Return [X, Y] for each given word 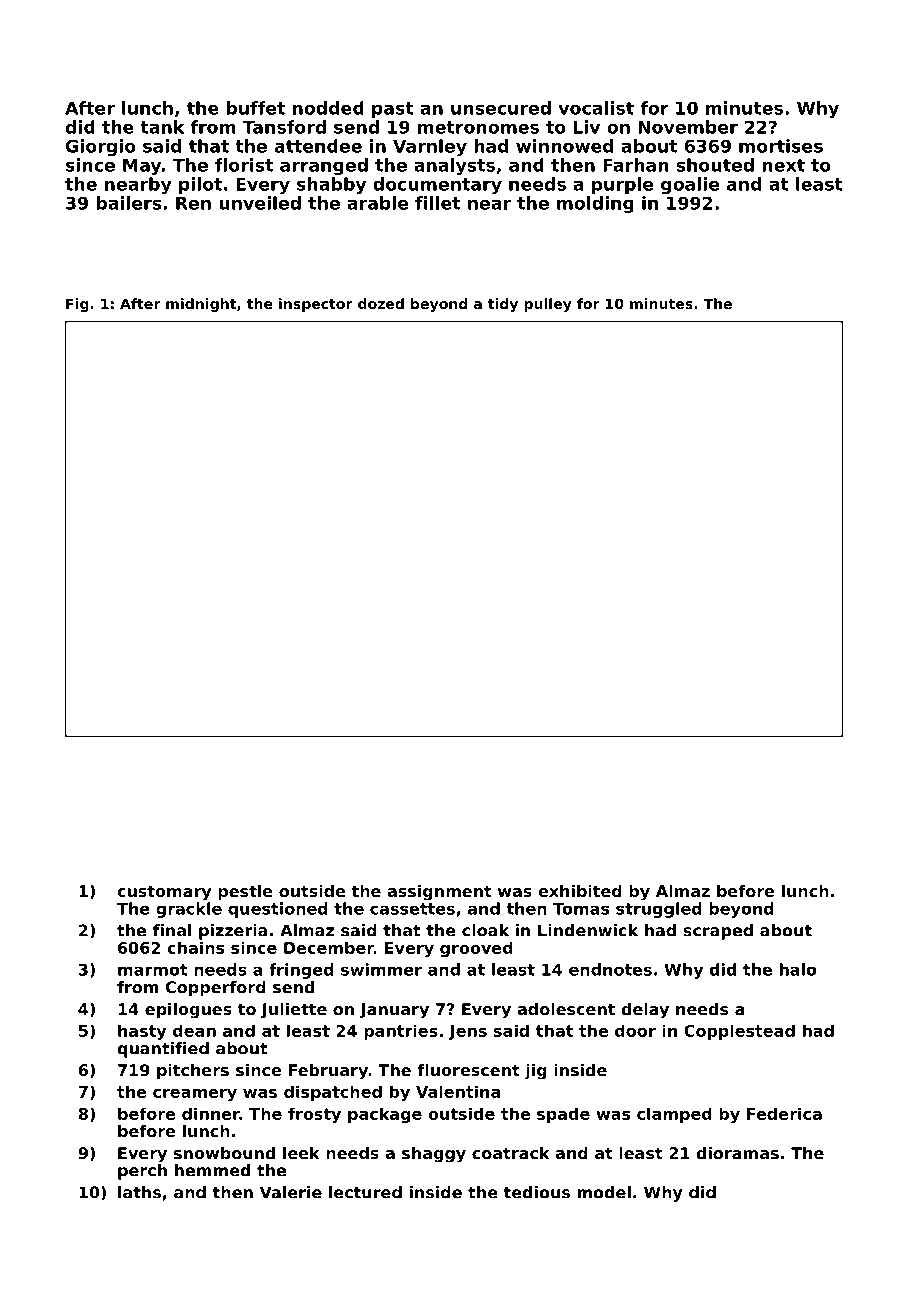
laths [139, 1192]
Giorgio [101, 147]
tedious [536, 1192]
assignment [439, 893]
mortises [781, 146]
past [393, 110]
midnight [201, 305]
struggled [659, 910]
